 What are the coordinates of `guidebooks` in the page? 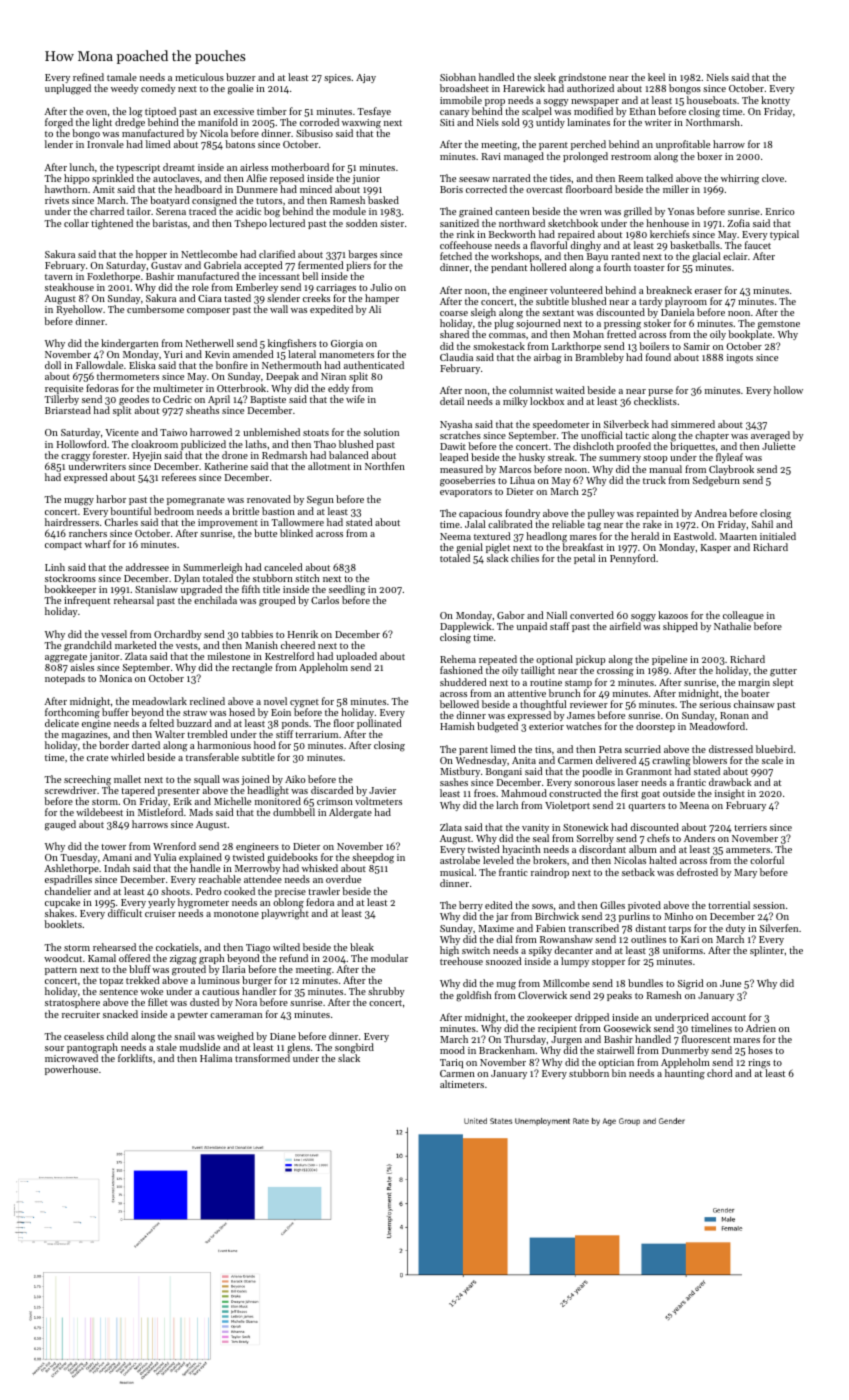 It's located at (292, 859).
